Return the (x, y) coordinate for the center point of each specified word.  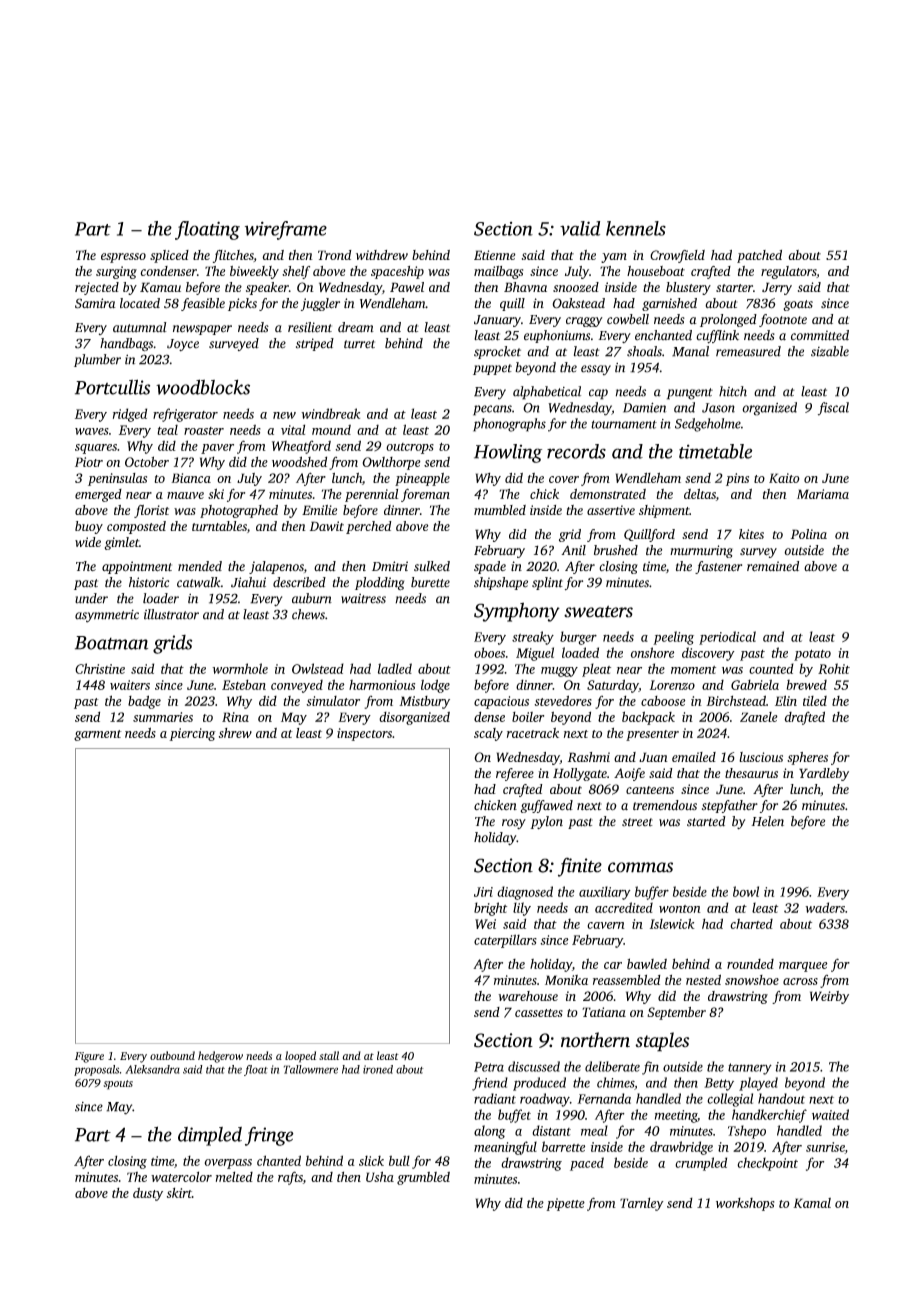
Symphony (517, 612)
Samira (95, 303)
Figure (89, 1057)
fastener (718, 567)
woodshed (299, 461)
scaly (488, 734)
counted (771, 668)
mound (331, 430)
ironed (378, 1069)
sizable (830, 351)
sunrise (825, 1148)
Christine (100, 668)
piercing (192, 734)
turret (359, 344)
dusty (148, 1194)
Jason (718, 408)
